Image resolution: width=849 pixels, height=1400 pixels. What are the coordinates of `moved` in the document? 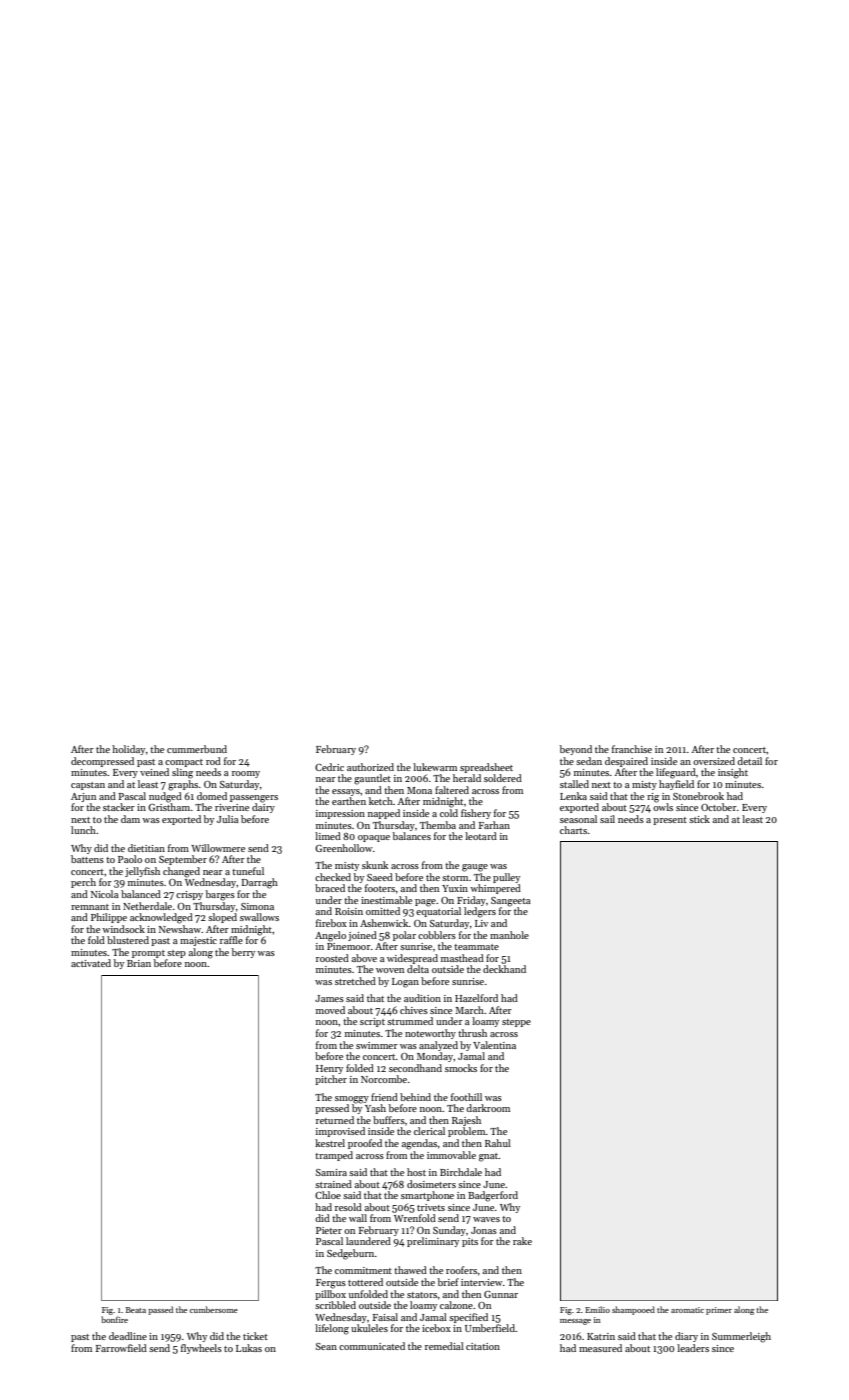 It's located at (330, 1010).
